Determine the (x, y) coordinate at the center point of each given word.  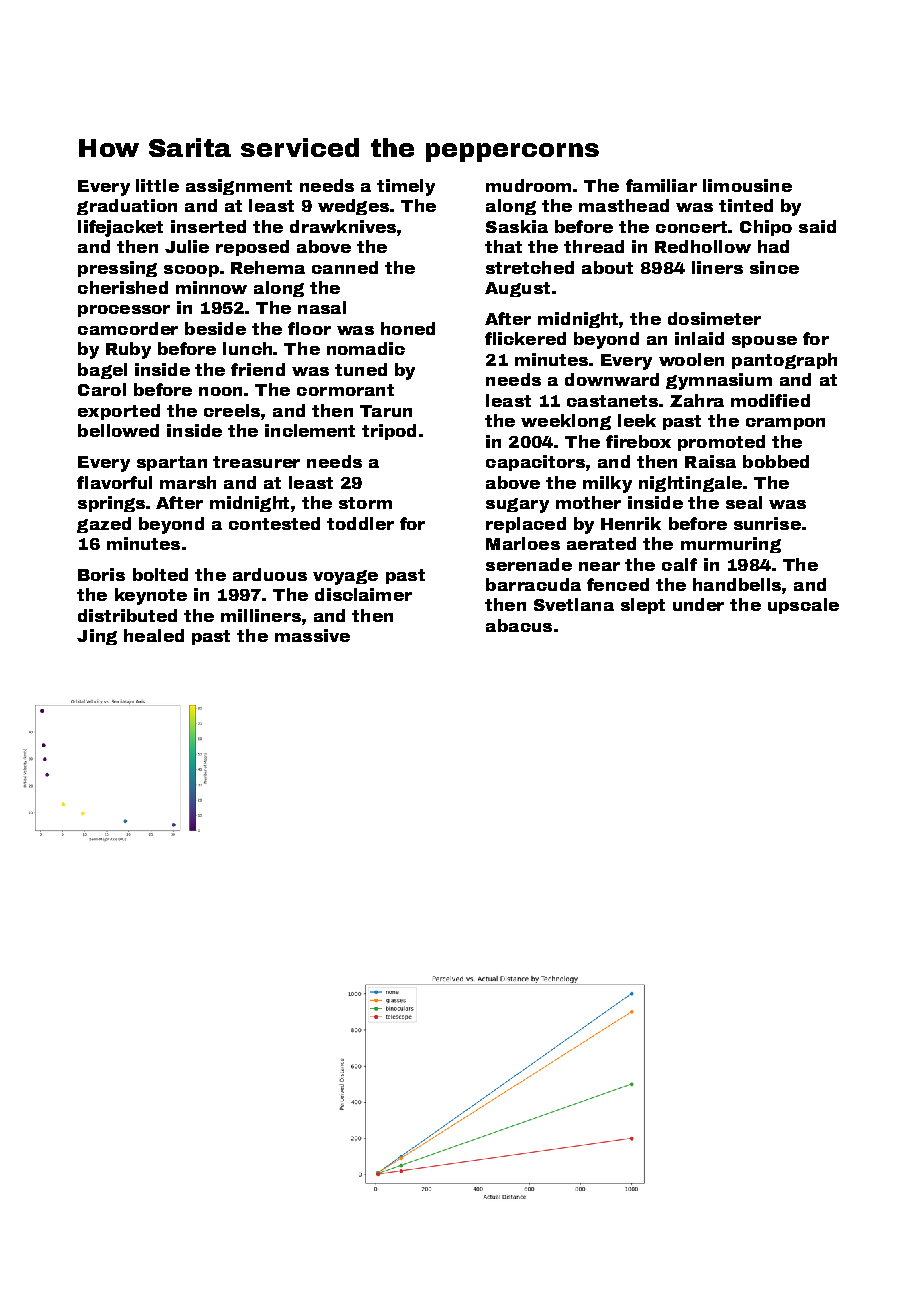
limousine (747, 185)
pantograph (784, 361)
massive (312, 635)
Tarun (386, 411)
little (157, 185)
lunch (247, 348)
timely (406, 187)
